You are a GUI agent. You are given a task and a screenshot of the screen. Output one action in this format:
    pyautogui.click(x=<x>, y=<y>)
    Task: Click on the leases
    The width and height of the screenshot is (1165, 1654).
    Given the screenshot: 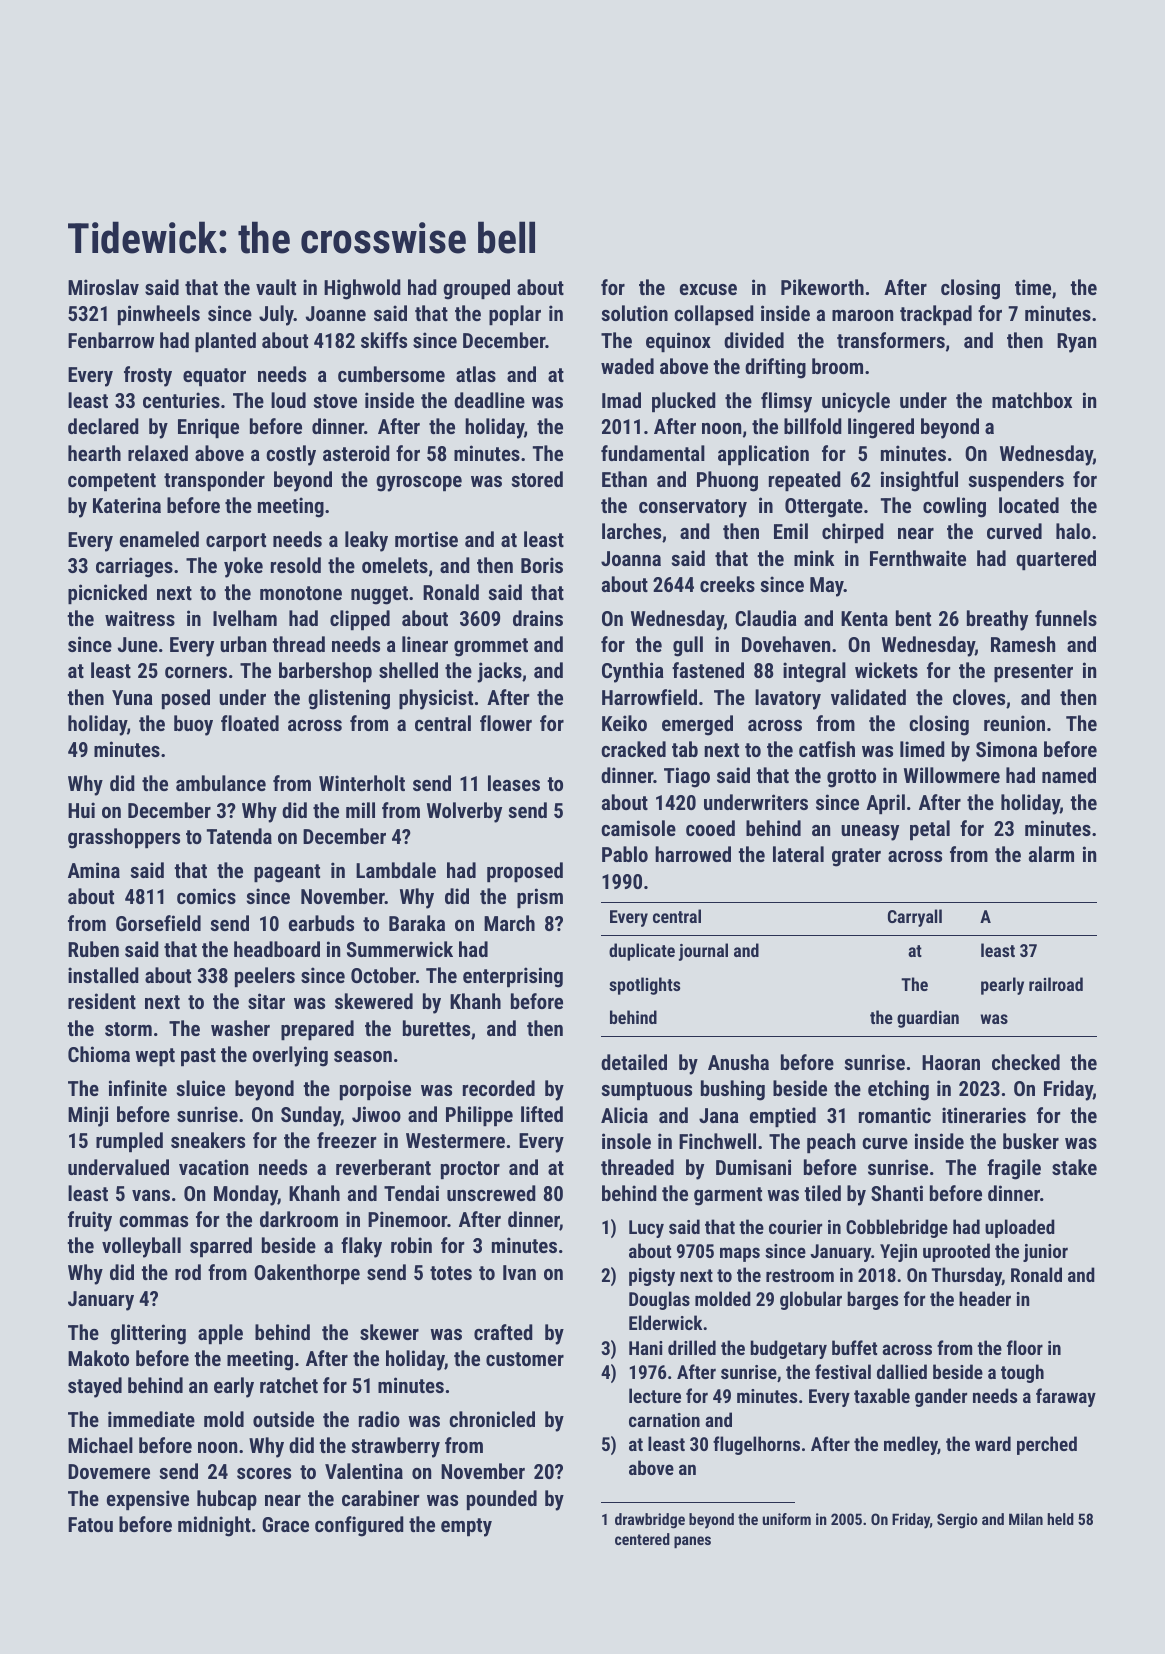 What is the action you would take?
    pyautogui.click(x=514, y=783)
